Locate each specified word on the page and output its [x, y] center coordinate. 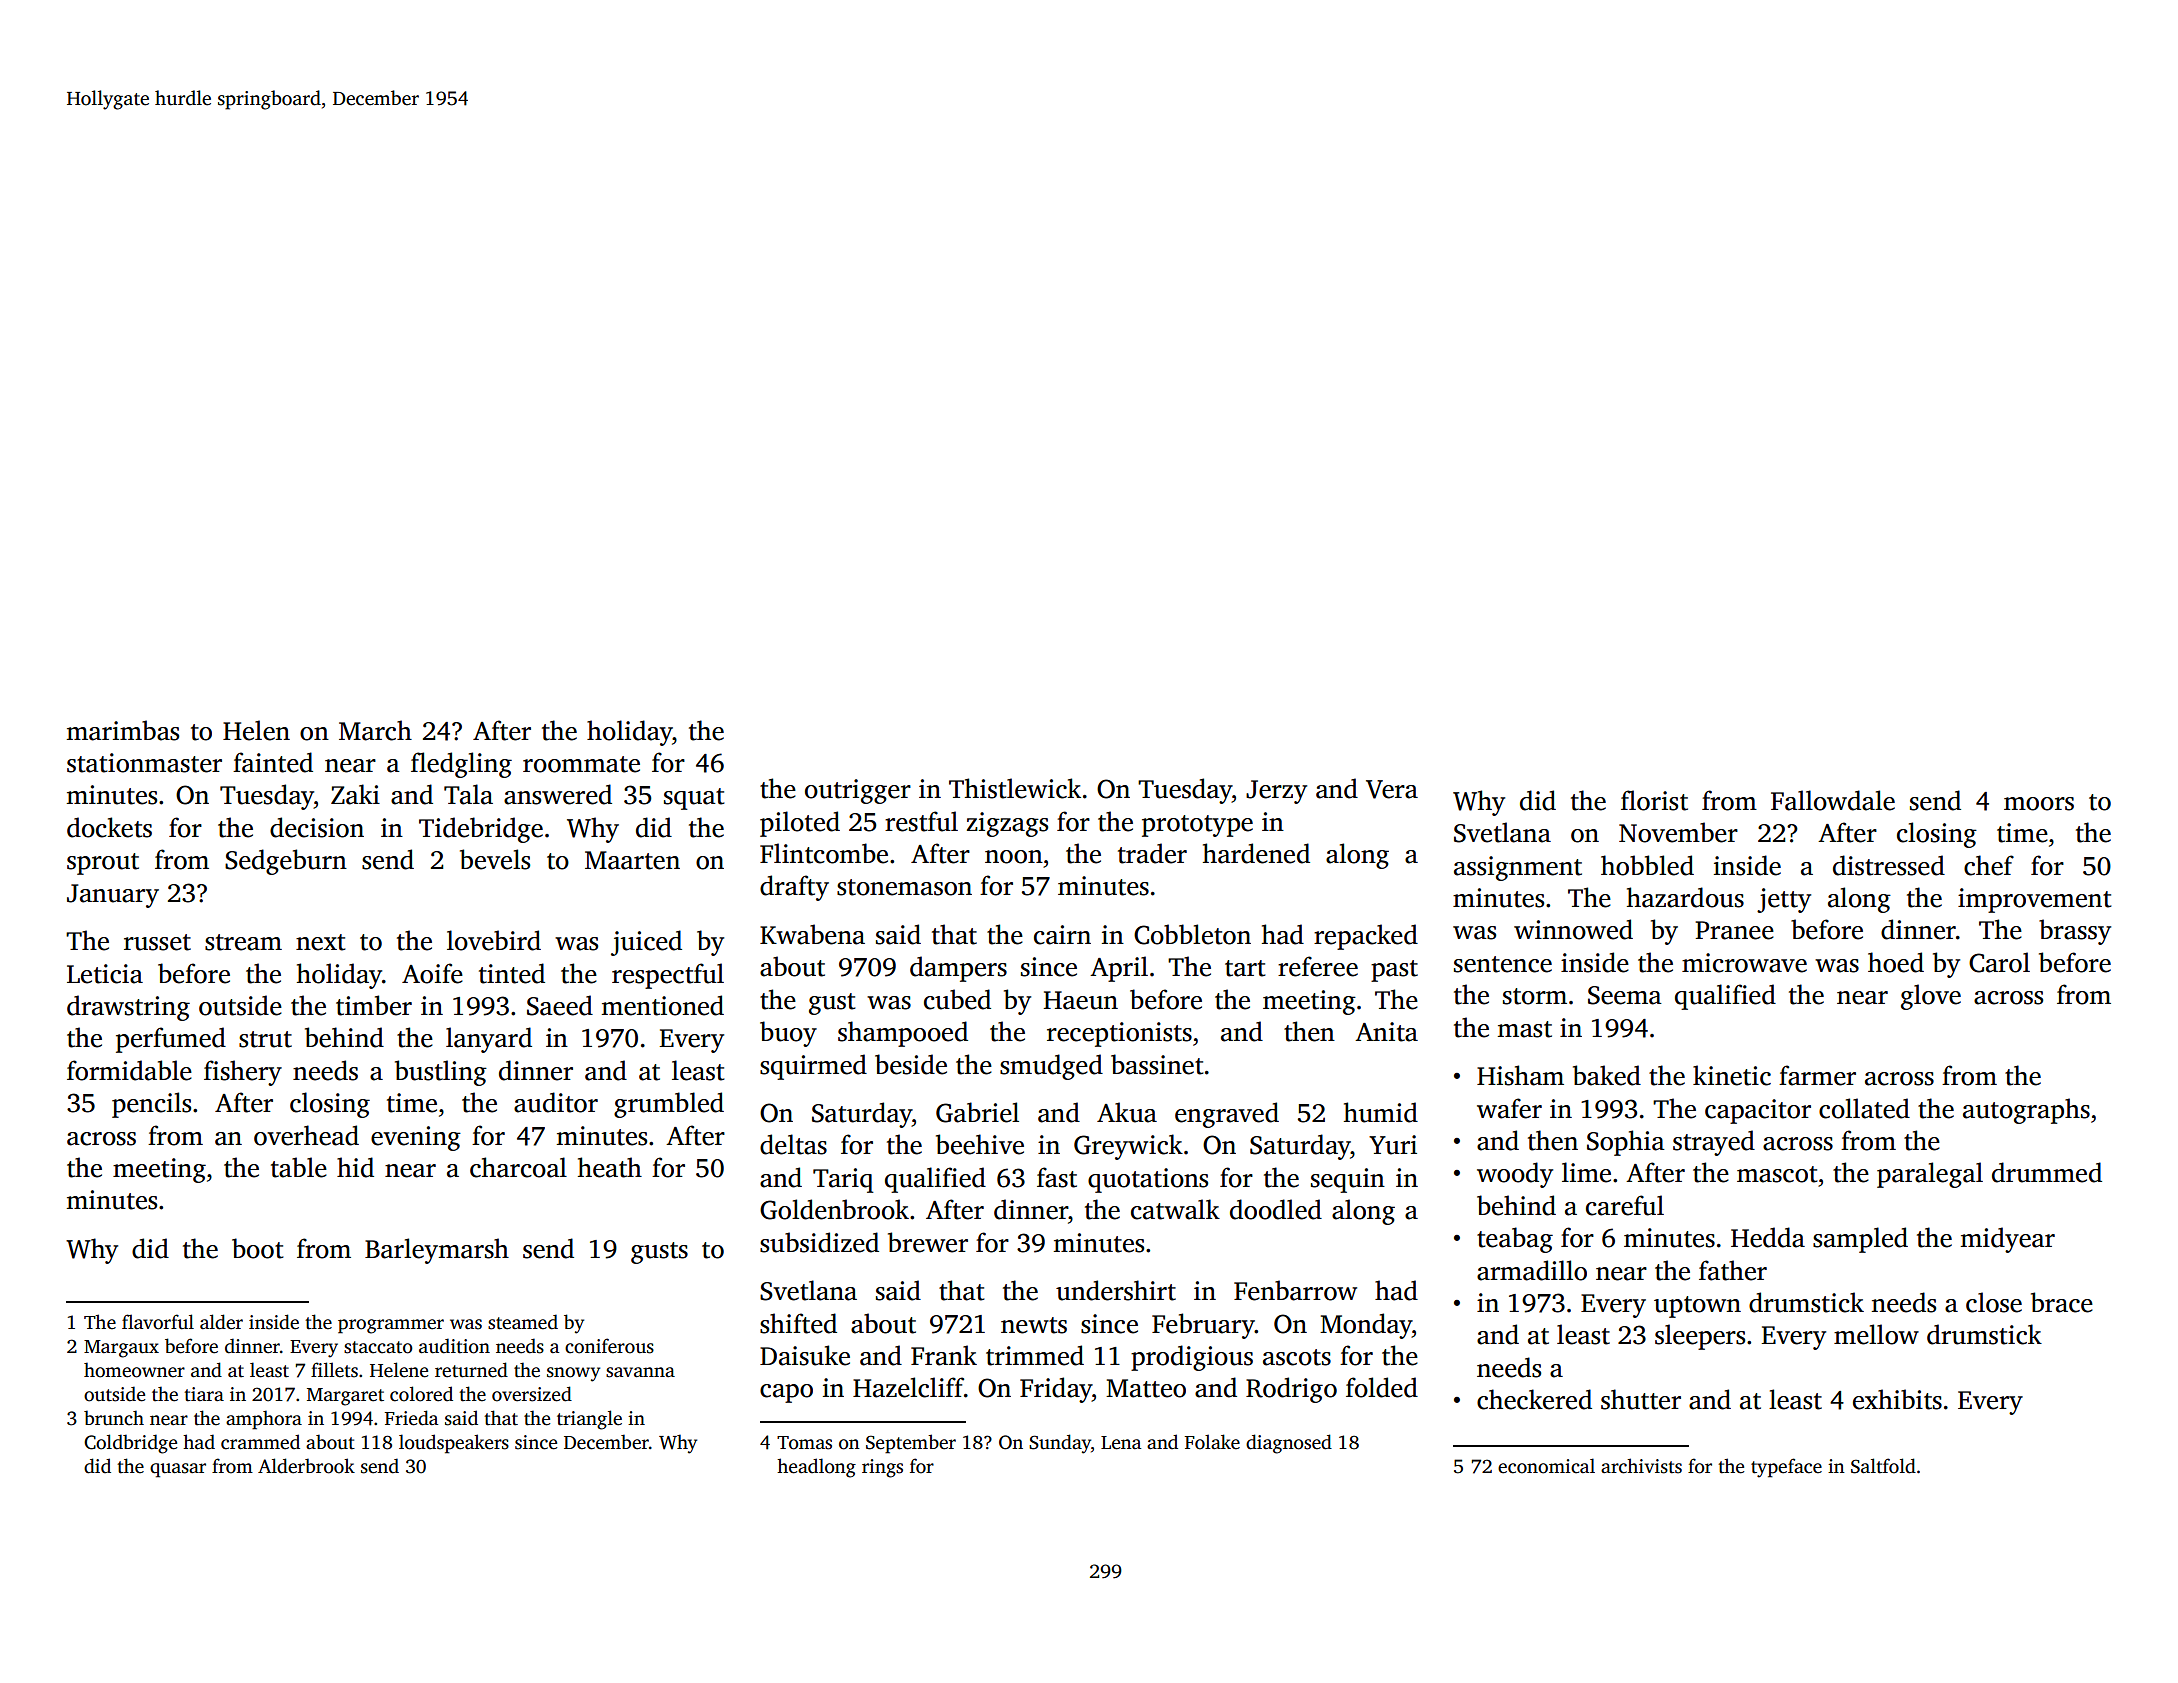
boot [258, 1248]
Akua [1127, 1112]
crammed [260, 1442]
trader [1152, 853]
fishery [243, 1073]
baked [1607, 1075]
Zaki [355, 794]
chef [1989, 865]
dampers [958, 969]
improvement [2035, 900]
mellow [1876, 1334]
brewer [928, 1242]
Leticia [105, 974]
